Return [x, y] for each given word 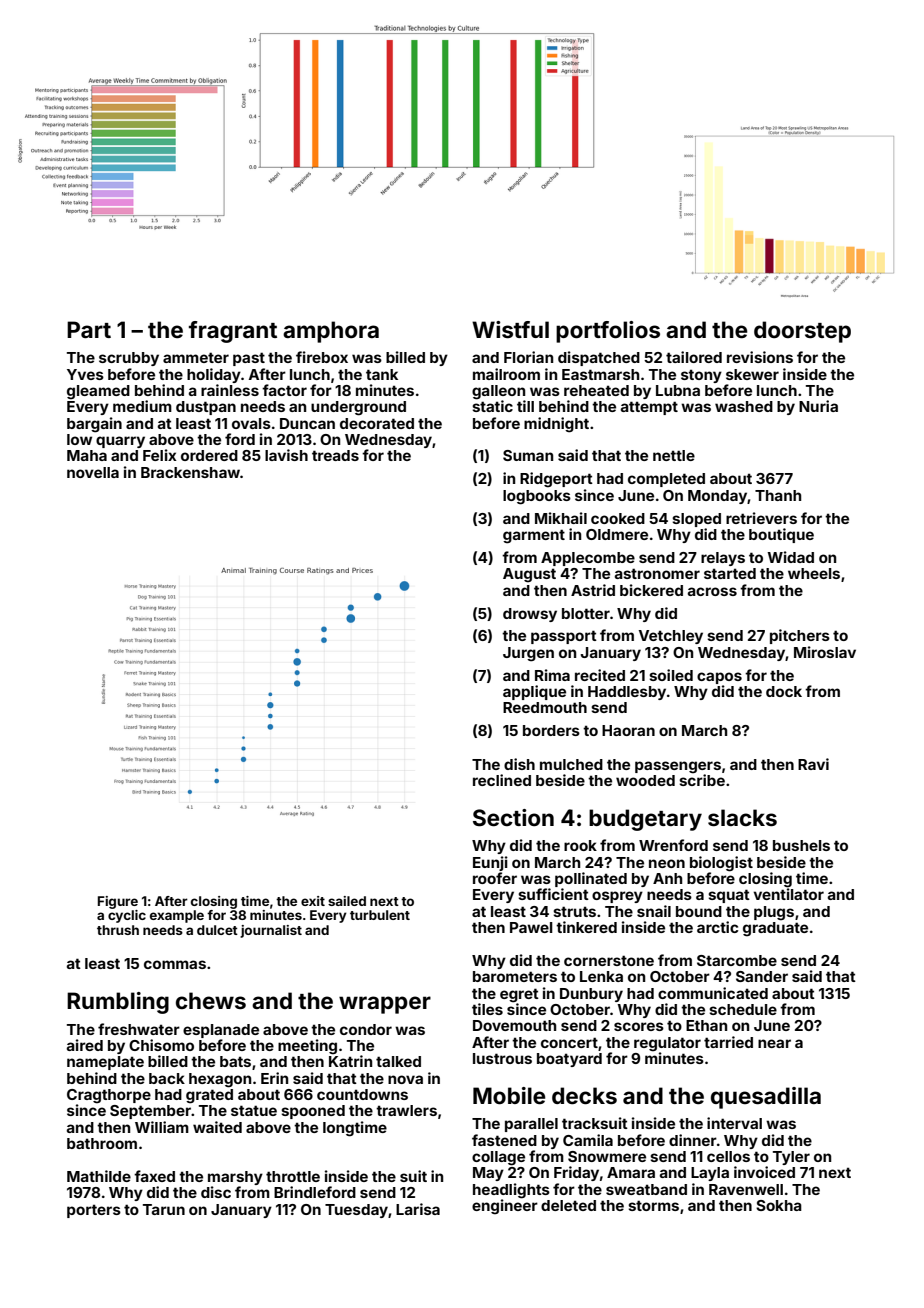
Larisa [418, 1209]
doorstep [802, 332]
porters [94, 1211]
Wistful [510, 329]
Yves [85, 374]
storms [653, 1205]
